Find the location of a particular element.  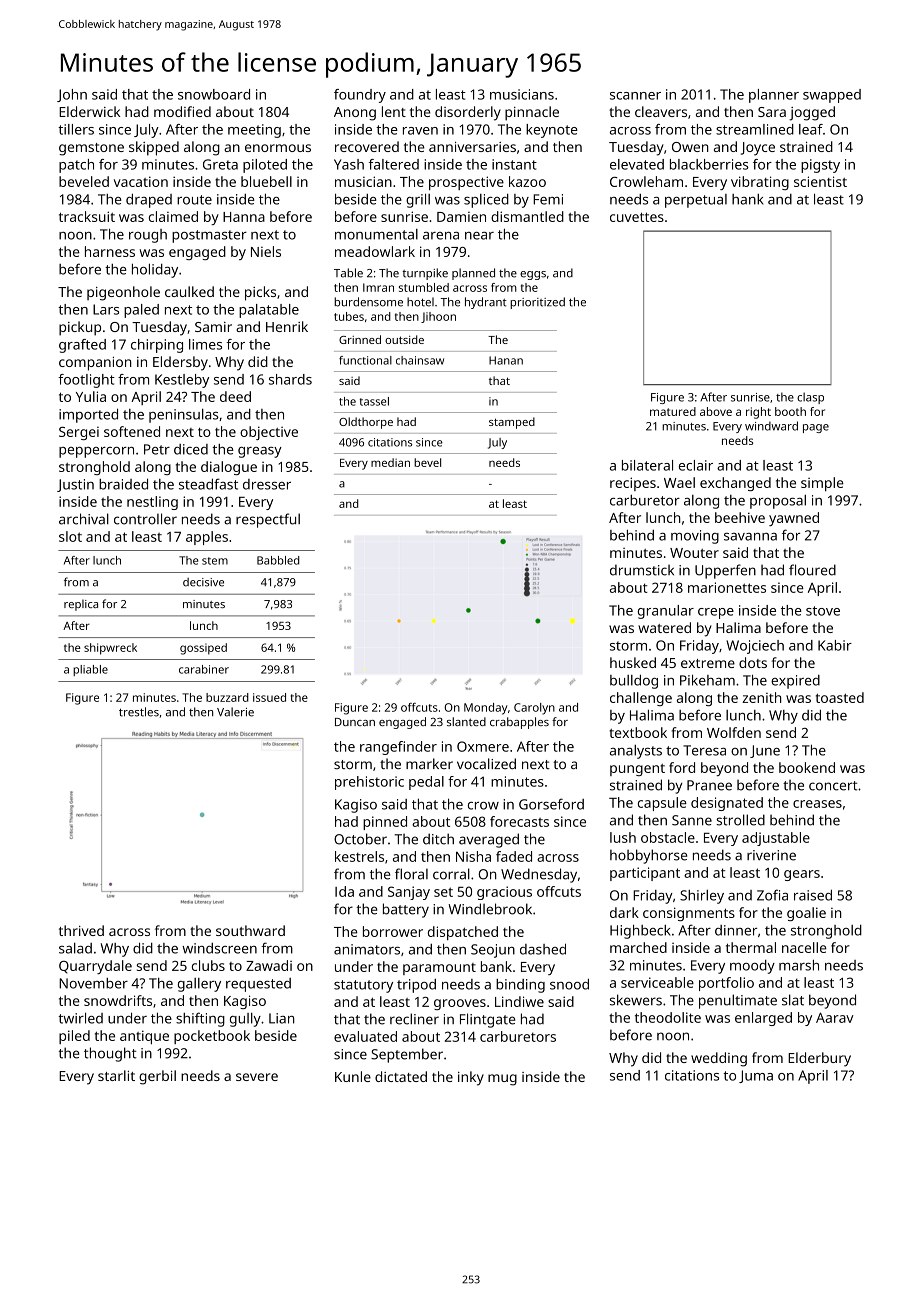

bluebell is located at coordinates (266, 181).
